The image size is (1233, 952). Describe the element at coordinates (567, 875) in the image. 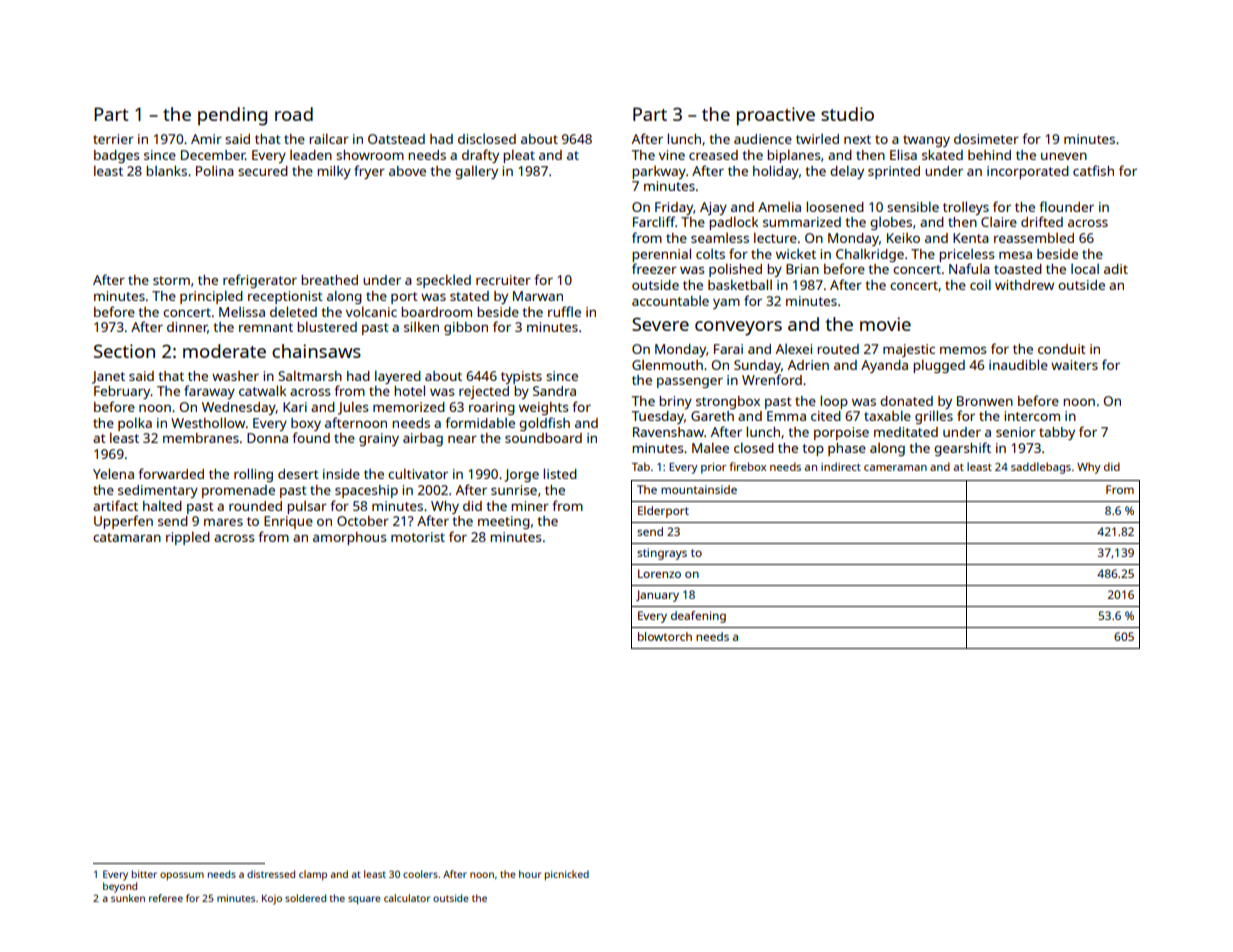

I see `picnicked` at that location.
